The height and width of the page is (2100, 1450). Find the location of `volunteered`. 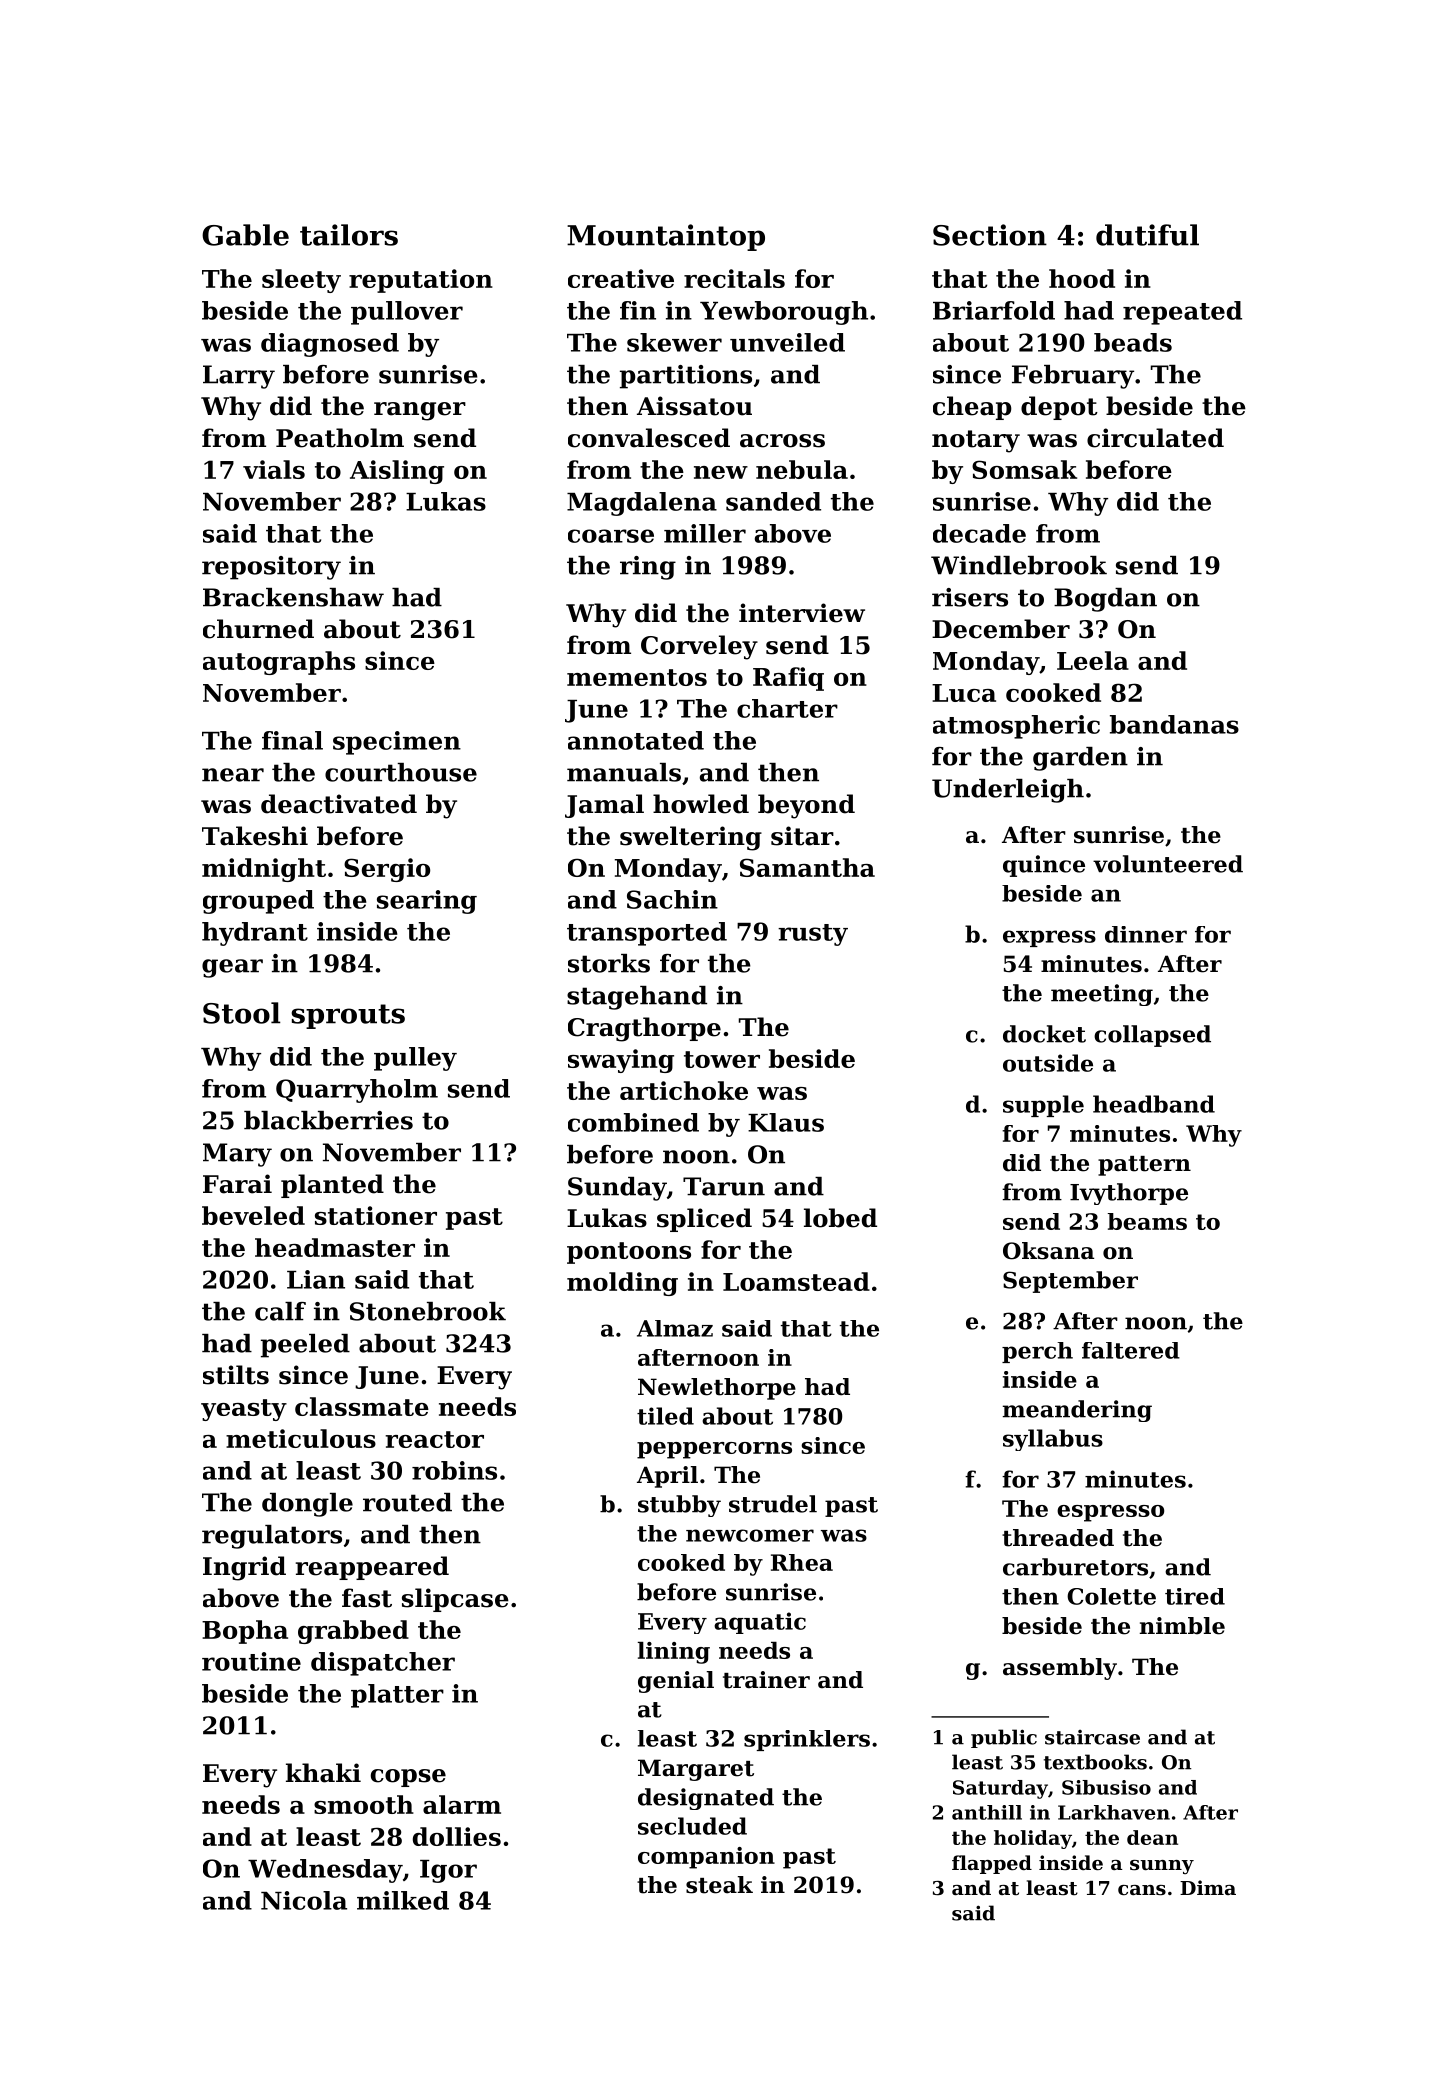

volunteered is located at coordinates (1168, 864).
